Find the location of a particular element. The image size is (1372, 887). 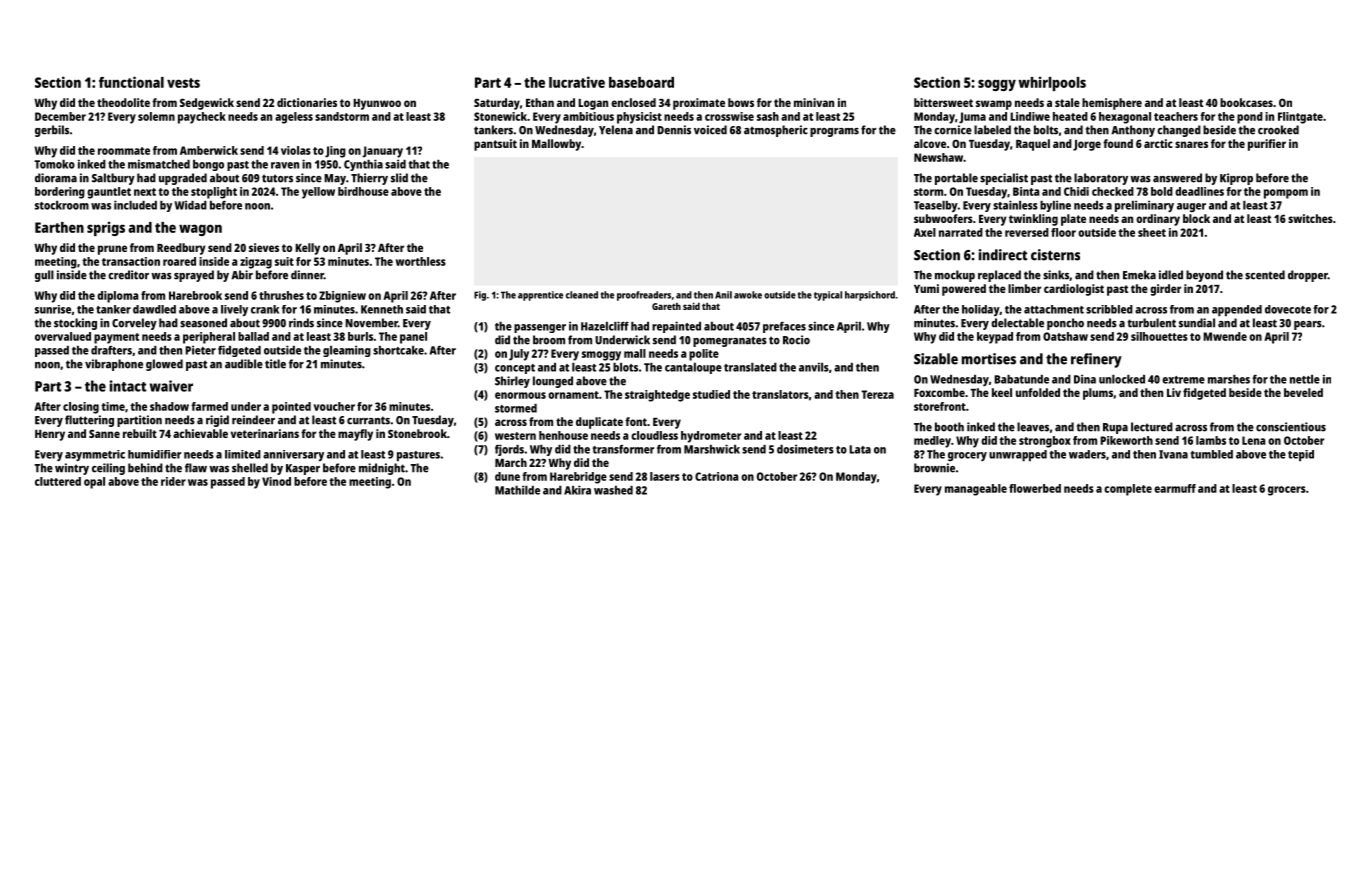

Saturday is located at coordinates (497, 104).
